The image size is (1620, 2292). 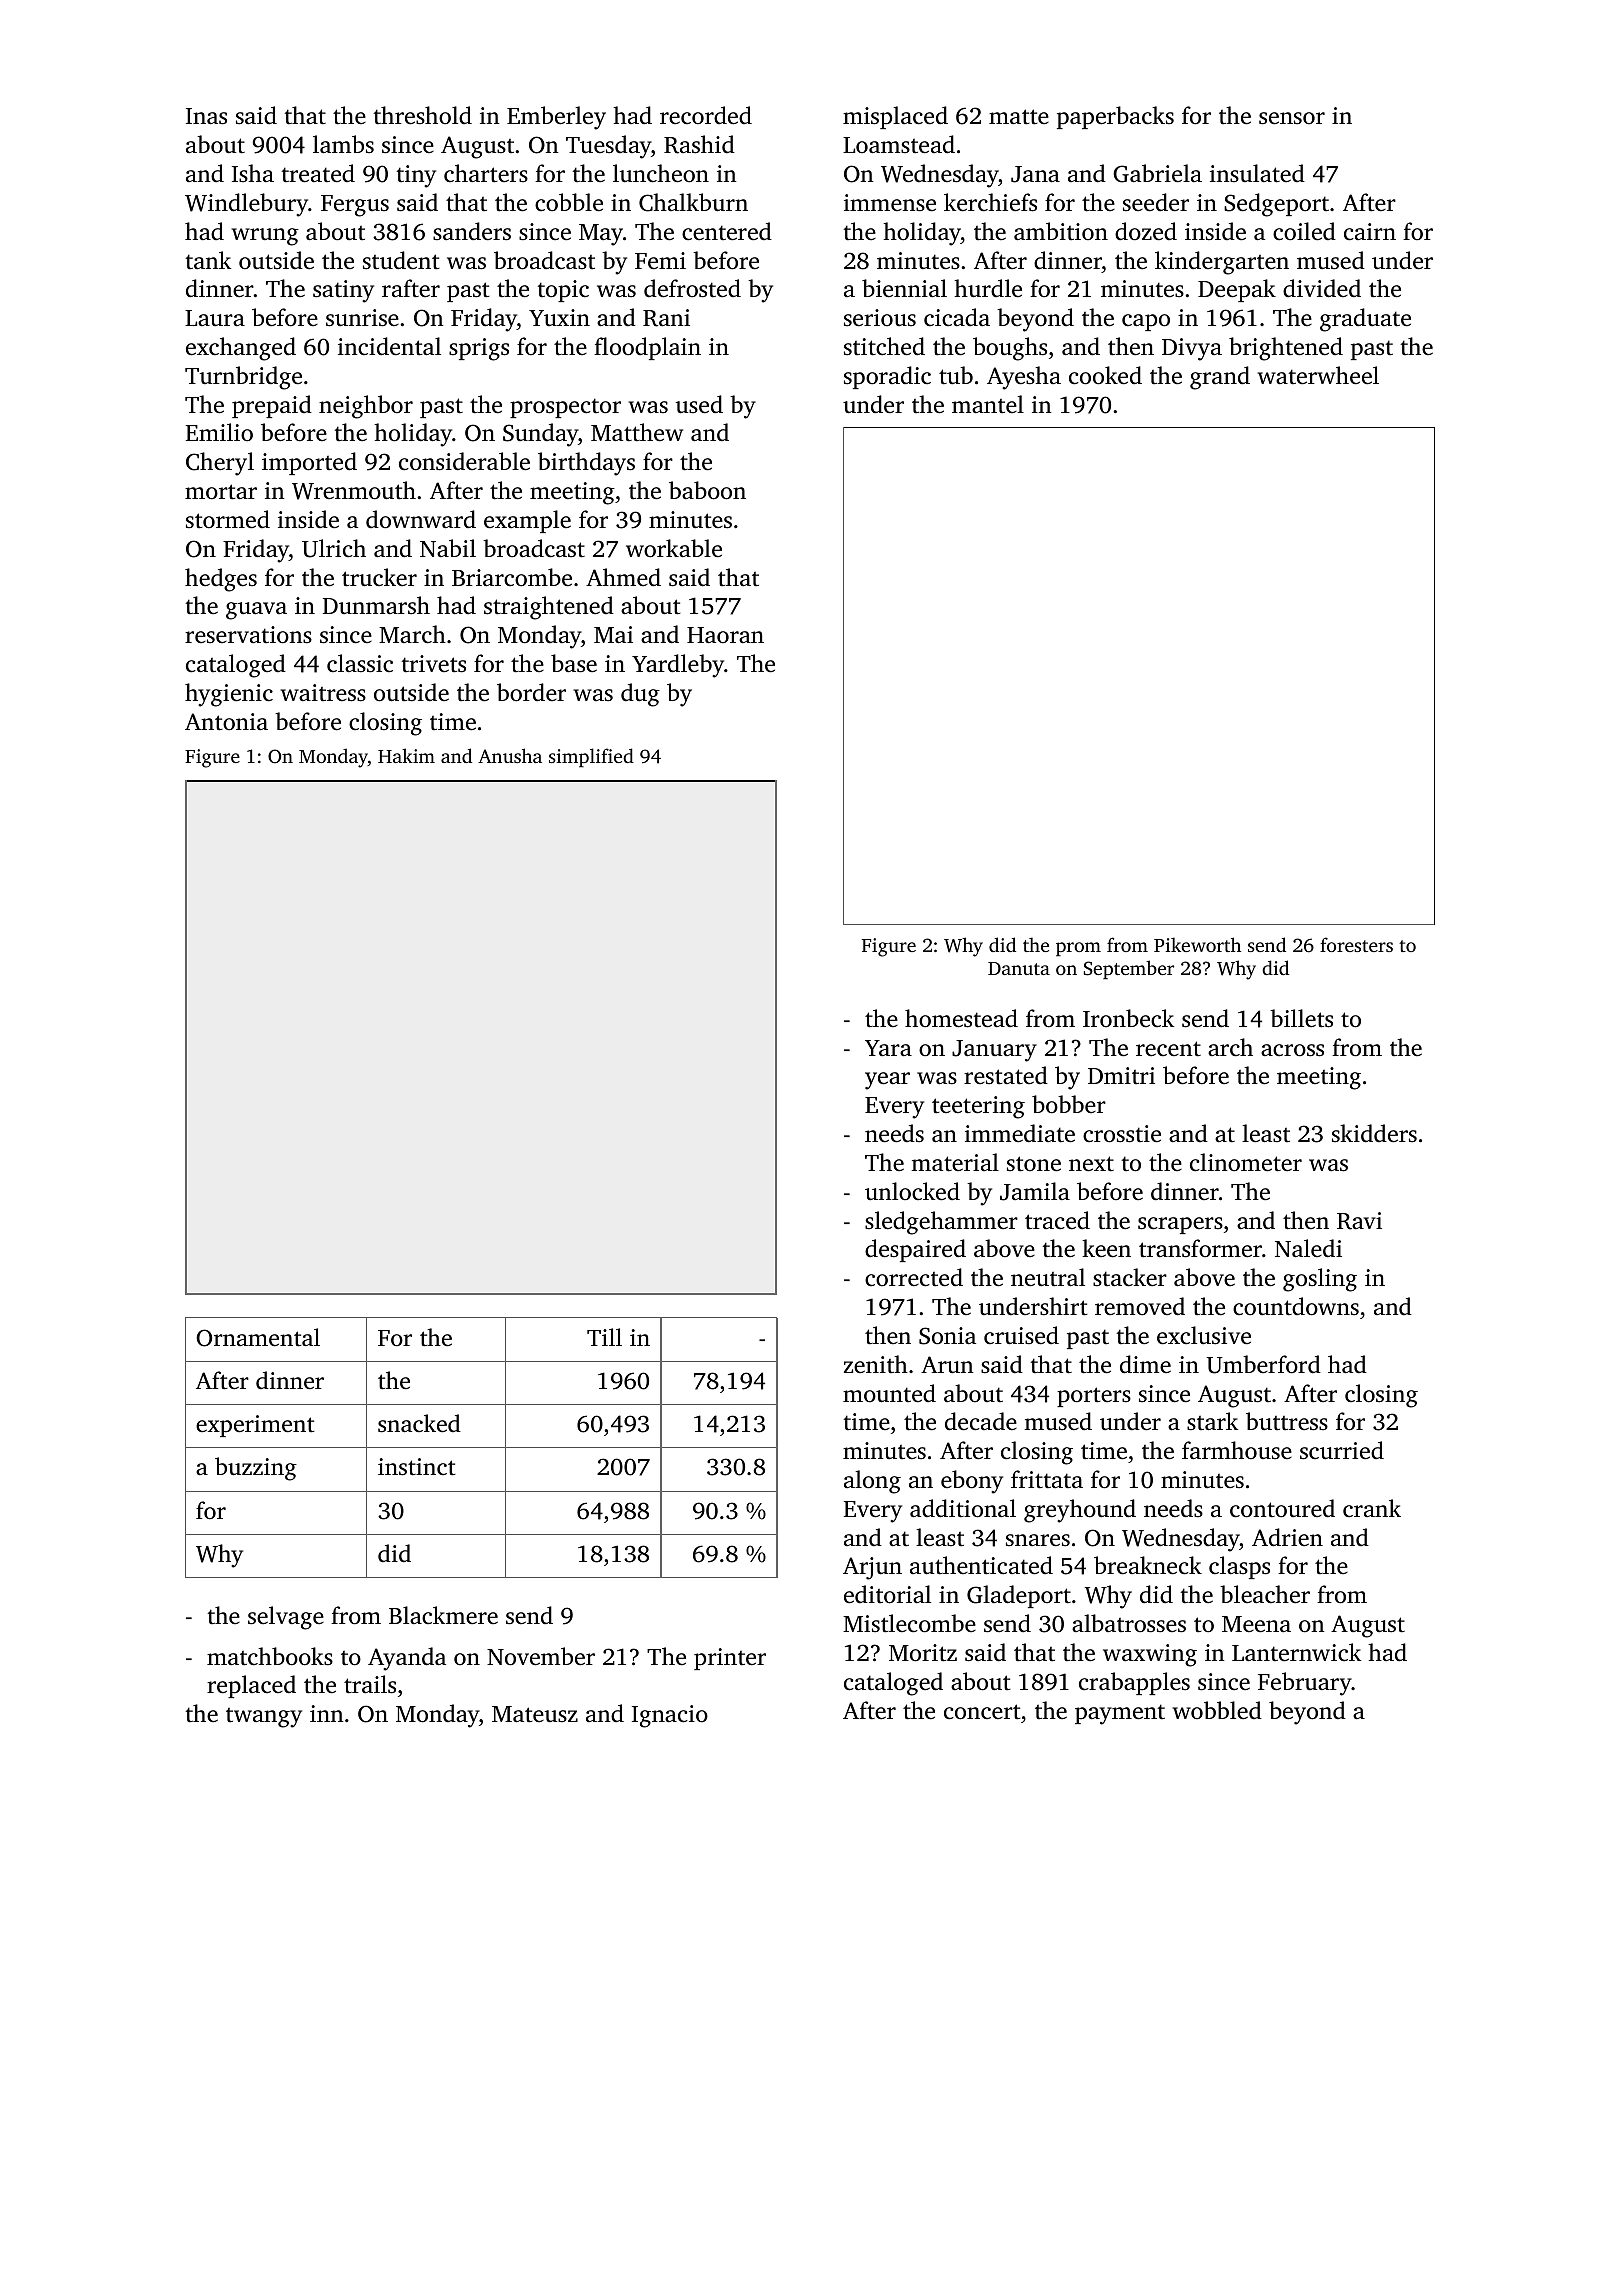 I want to click on Naledi, so click(x=1308, y=1248).
